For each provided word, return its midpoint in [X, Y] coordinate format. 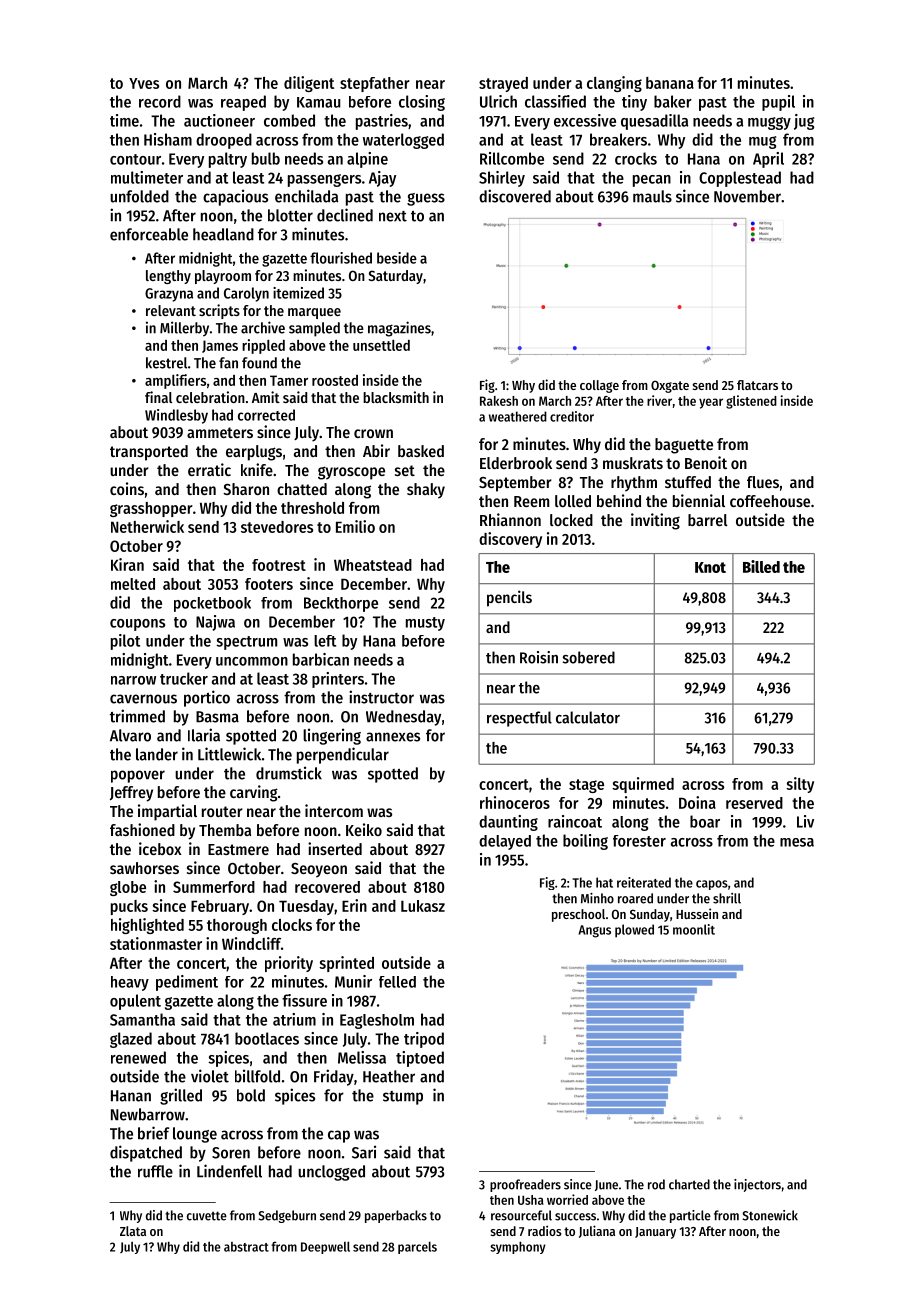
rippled [263, 346]
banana [670, 83]
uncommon [252, 661]
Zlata [133, 1231]
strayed [503, 84]
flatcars [757, 385]
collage [599, 386]
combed [289, 120]
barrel [708, 520]
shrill [727, 898]
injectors [757, 1185]
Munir [353, 981]
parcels [417, 1248]
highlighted [147, 926]
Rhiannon [510, 519]
